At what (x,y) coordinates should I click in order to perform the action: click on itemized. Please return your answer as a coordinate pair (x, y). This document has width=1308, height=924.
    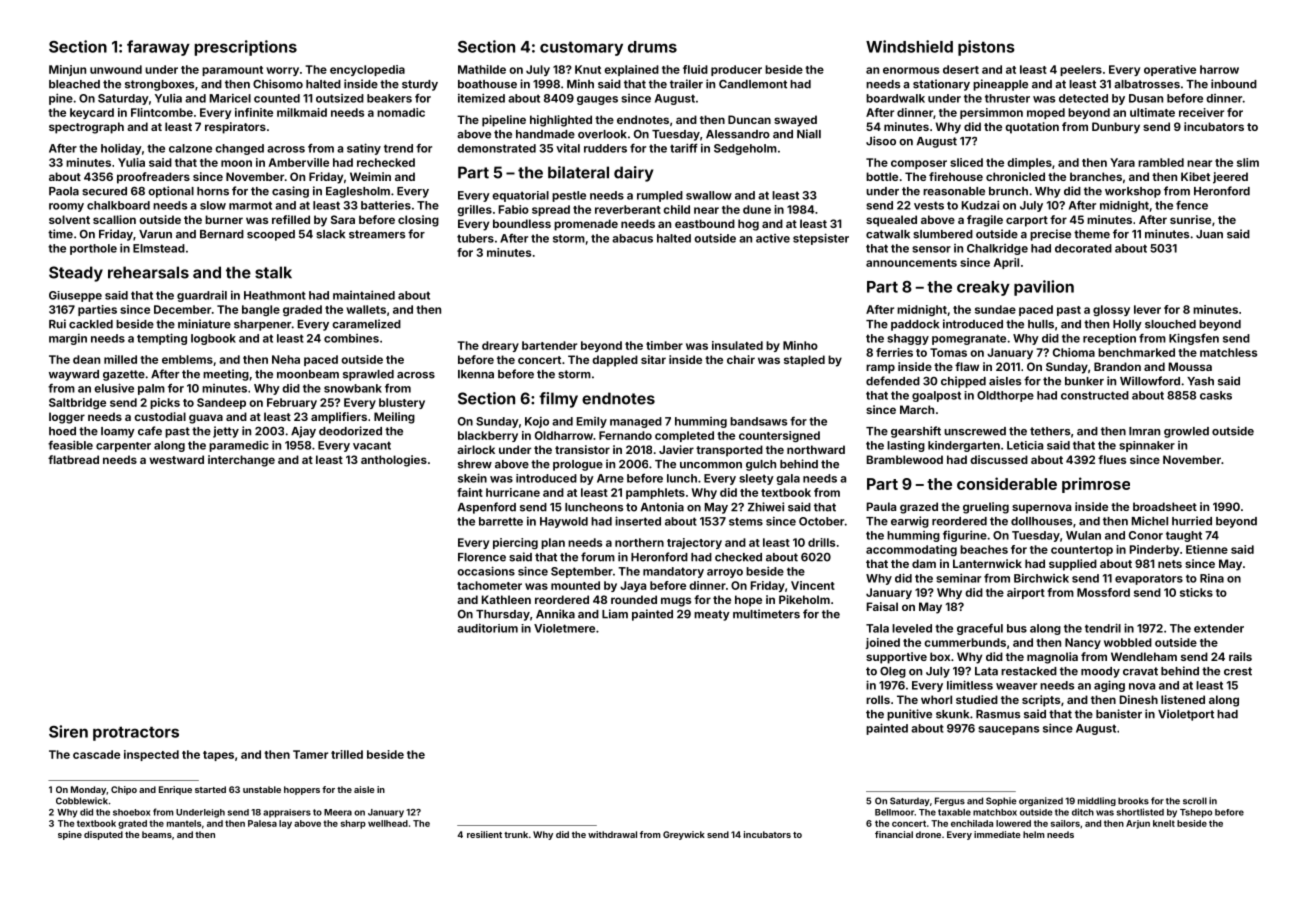
    Looking at the image, I should click on (481, 98).
